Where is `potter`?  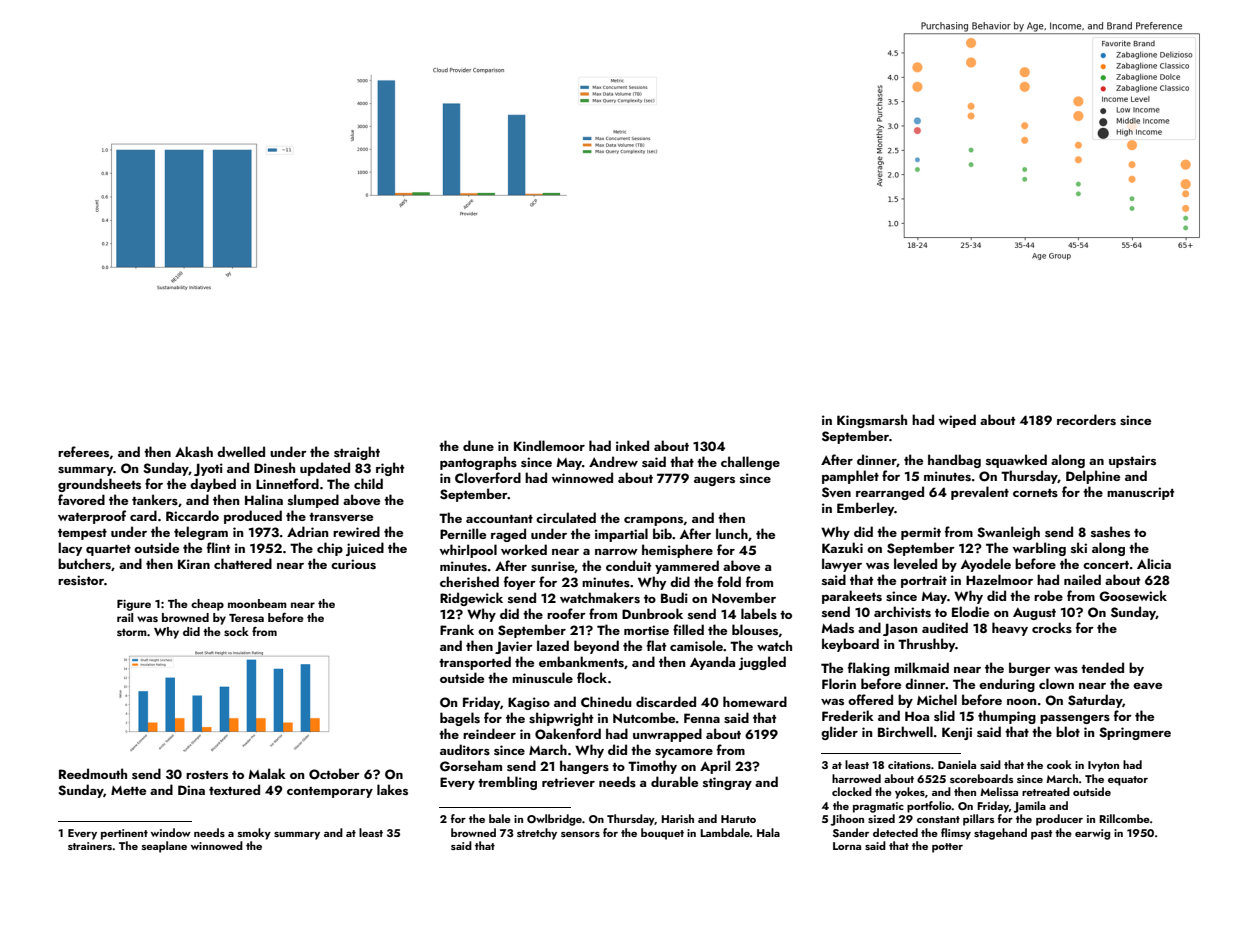
potter is located at coordinates (947, 848).
